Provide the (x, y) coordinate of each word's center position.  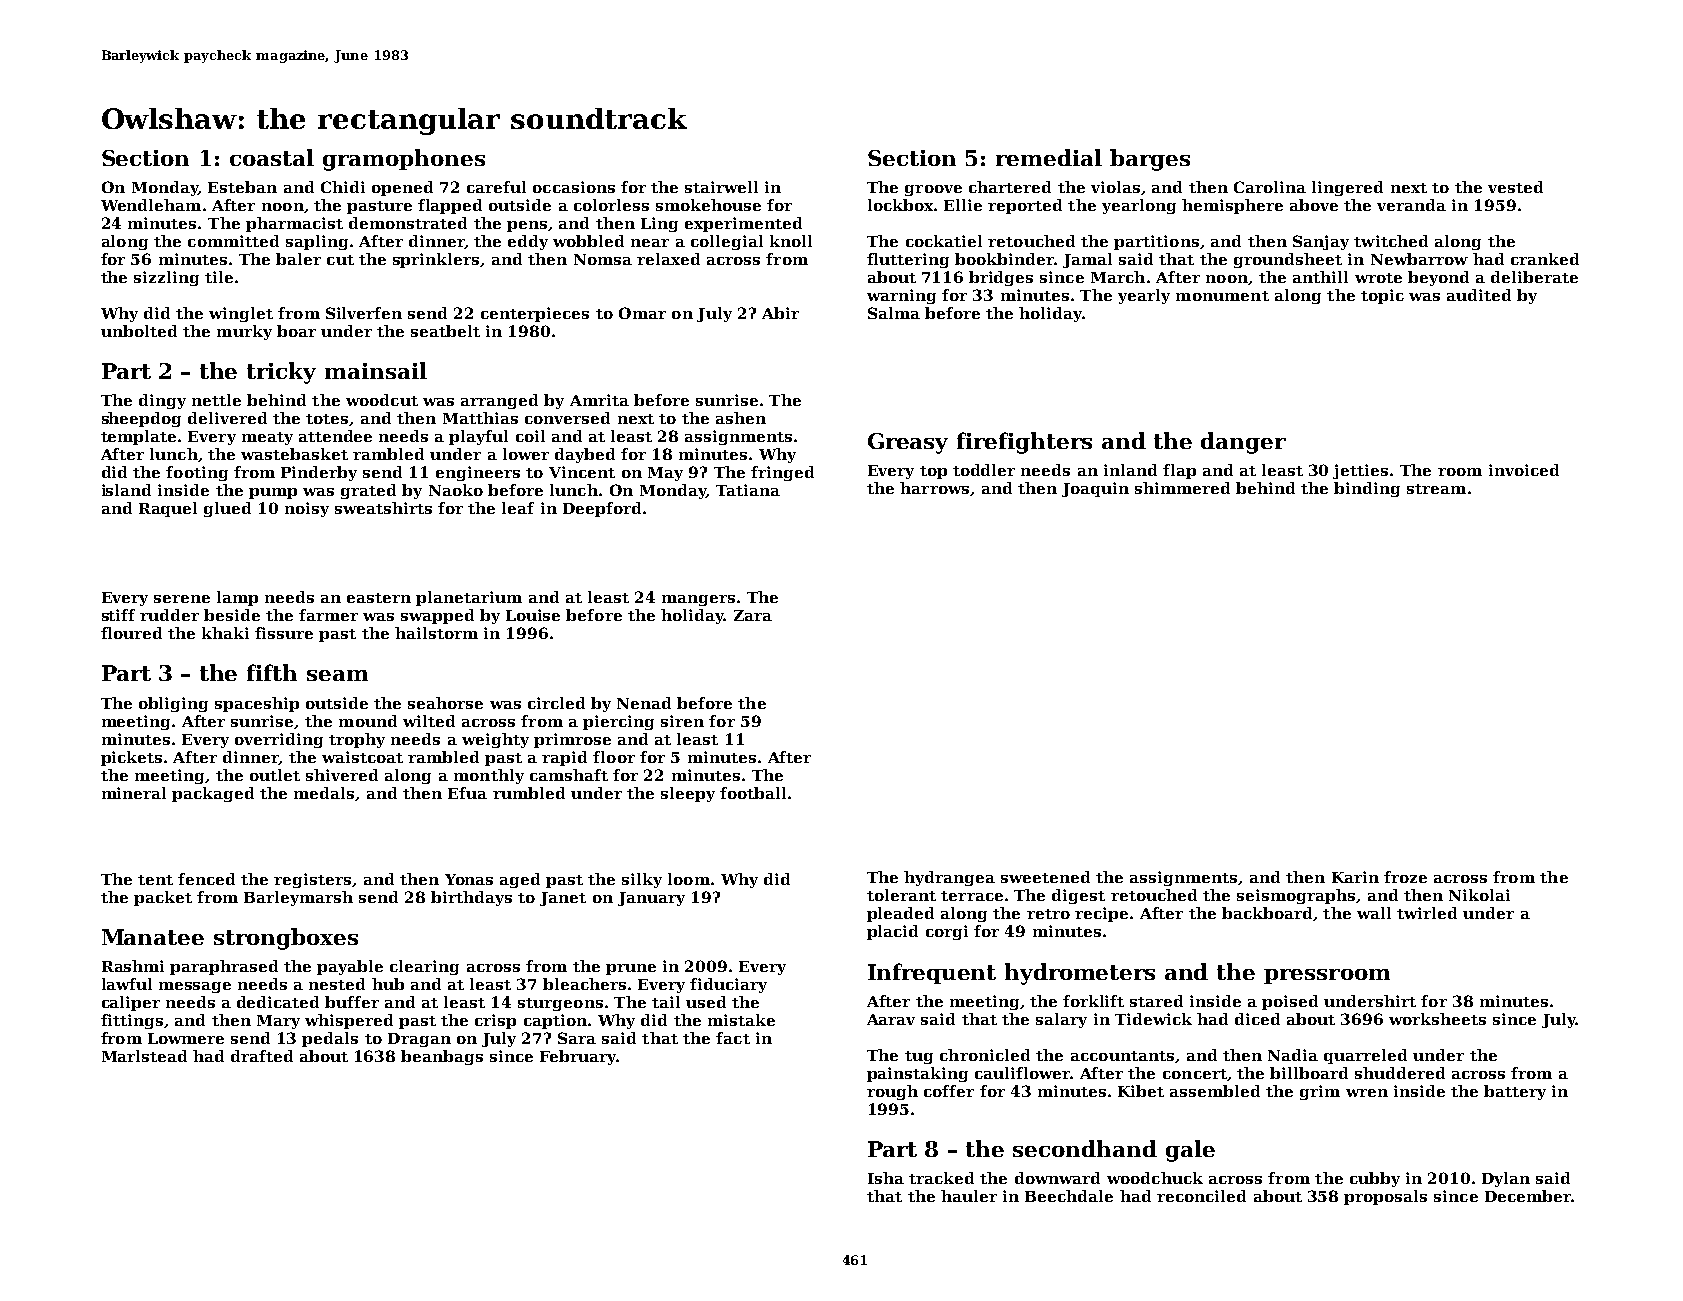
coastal (272, 157)
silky (642, 880)
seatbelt (445, 331)
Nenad (644, 703)
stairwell (721, 187)
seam (337, 675)
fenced (206, 879)
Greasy (908, 443)
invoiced (1524, 470)
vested (1515, 187)
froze (1405, 877)
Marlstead (144, 1056)
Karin (1355, 877)
